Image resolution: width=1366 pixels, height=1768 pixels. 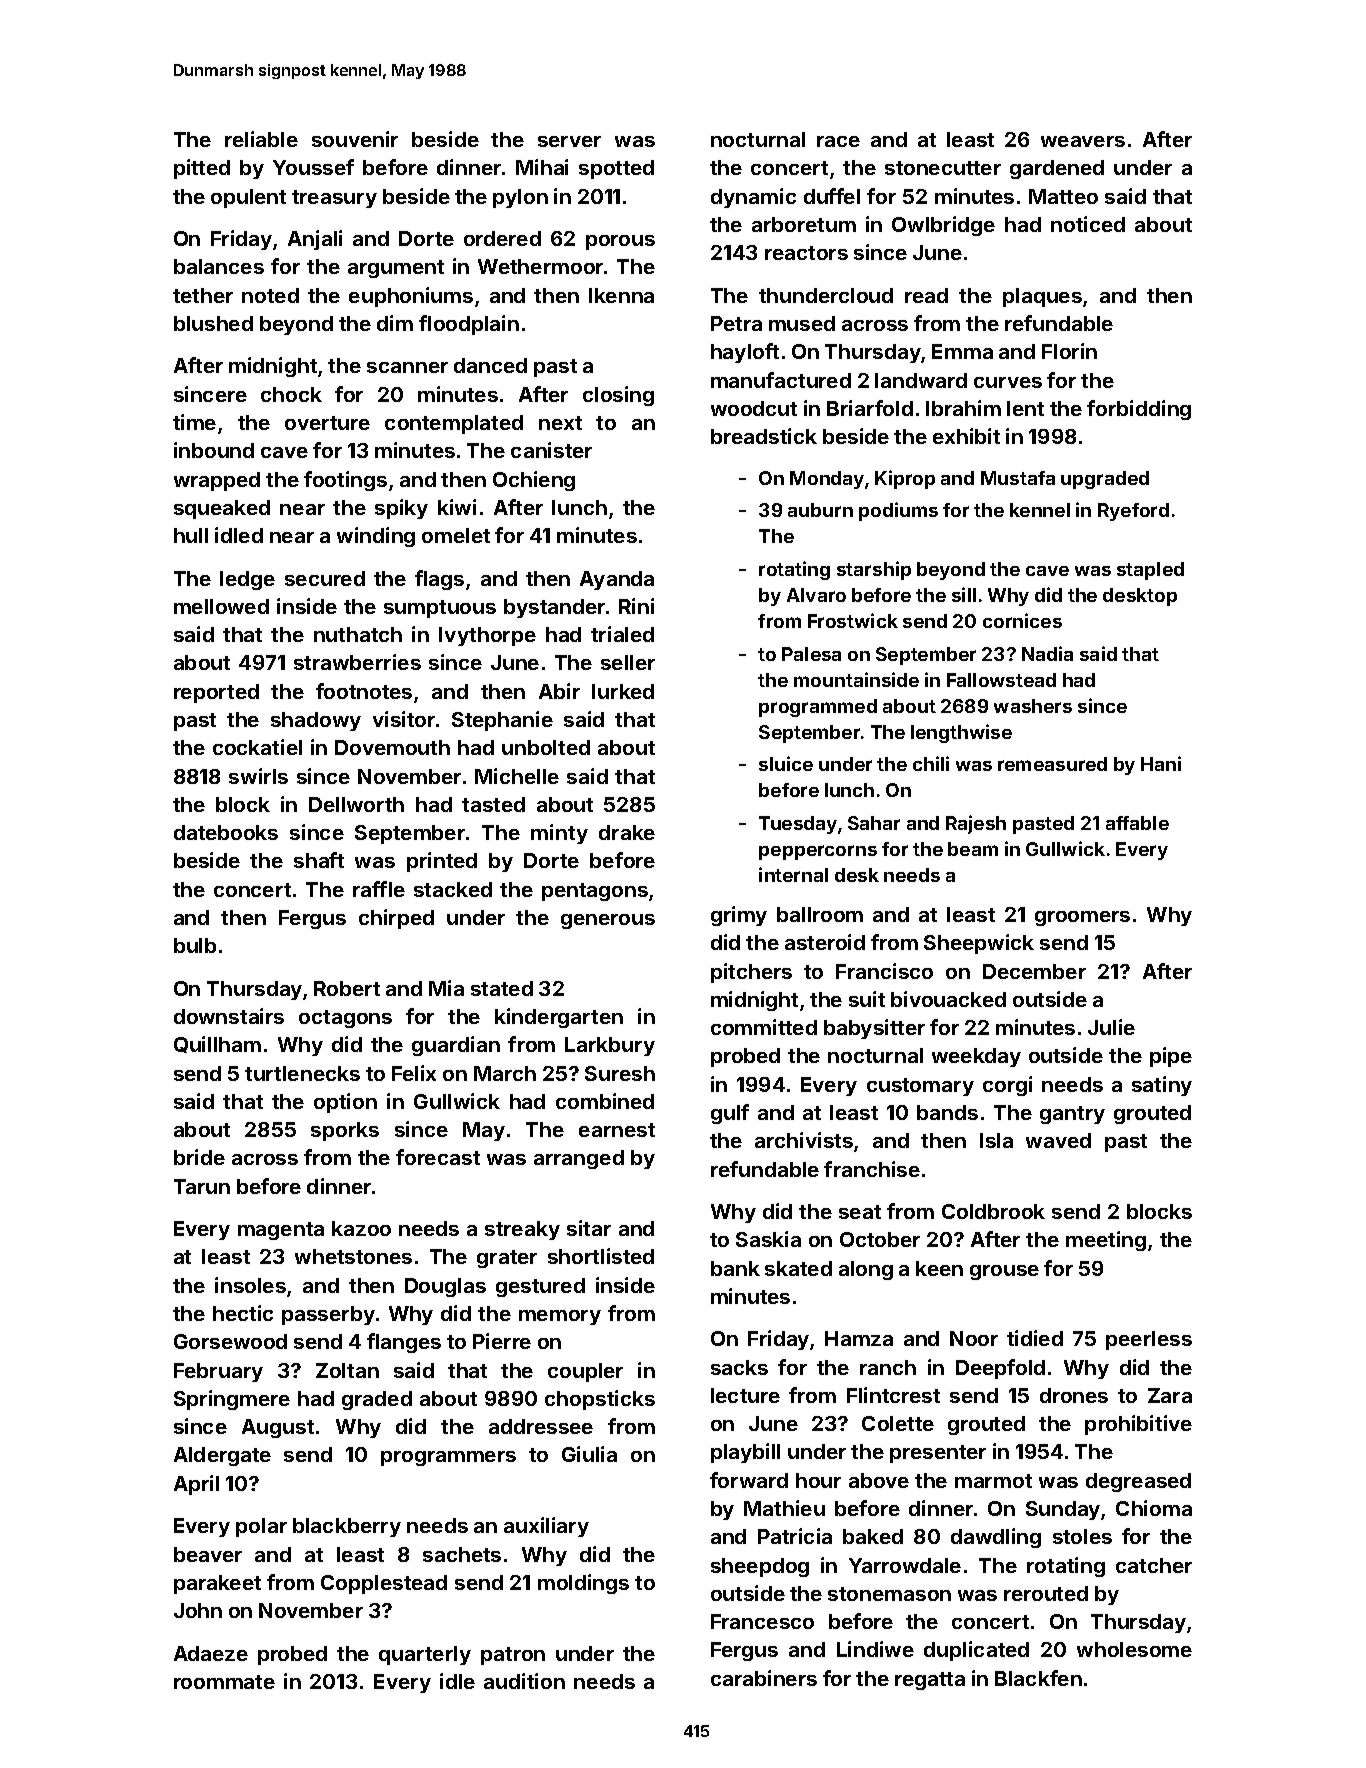 I want to click on Ochieng, so click(x=534, y=481).
